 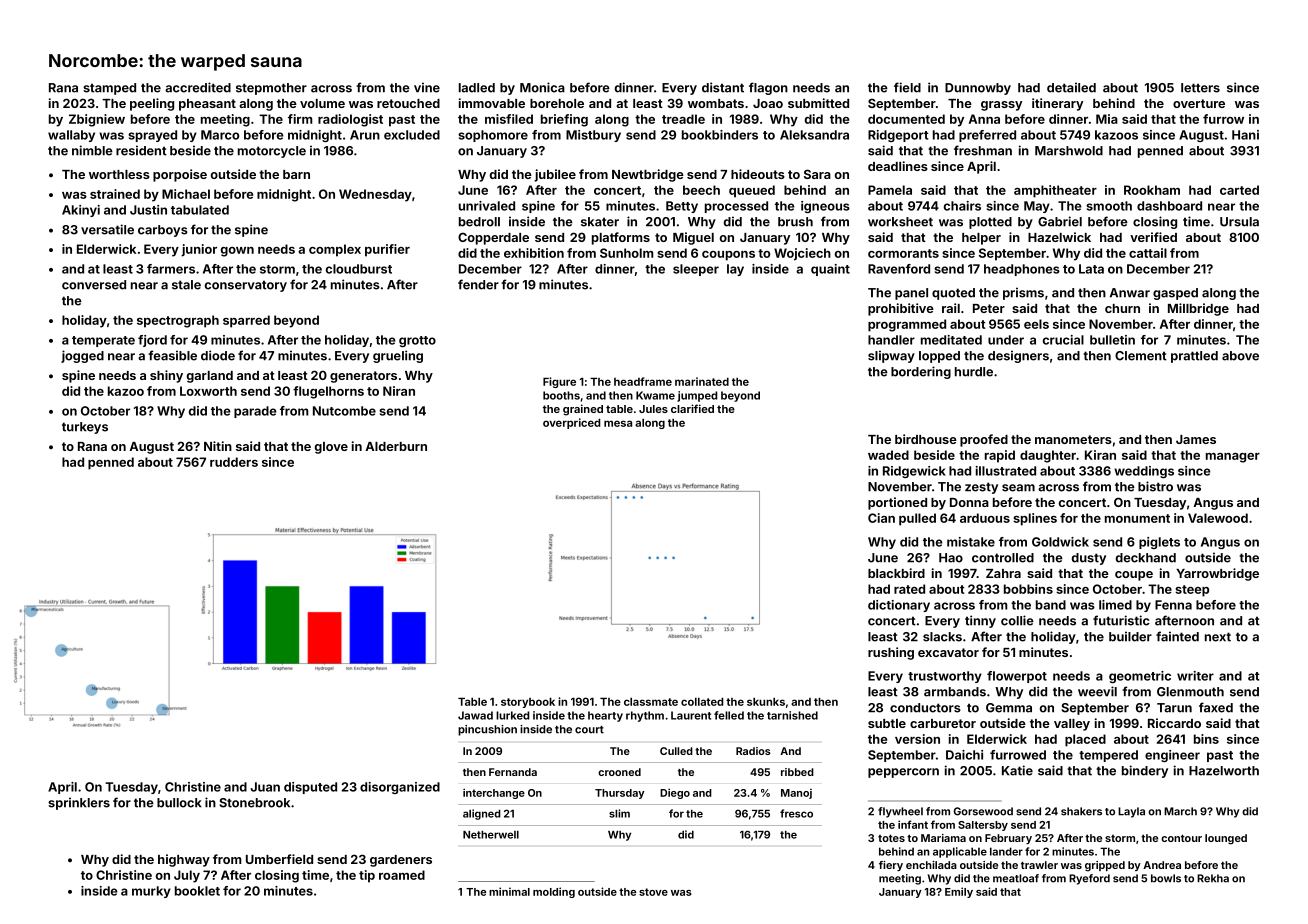 I want to click on Cian, so click(x=881, y=518).
